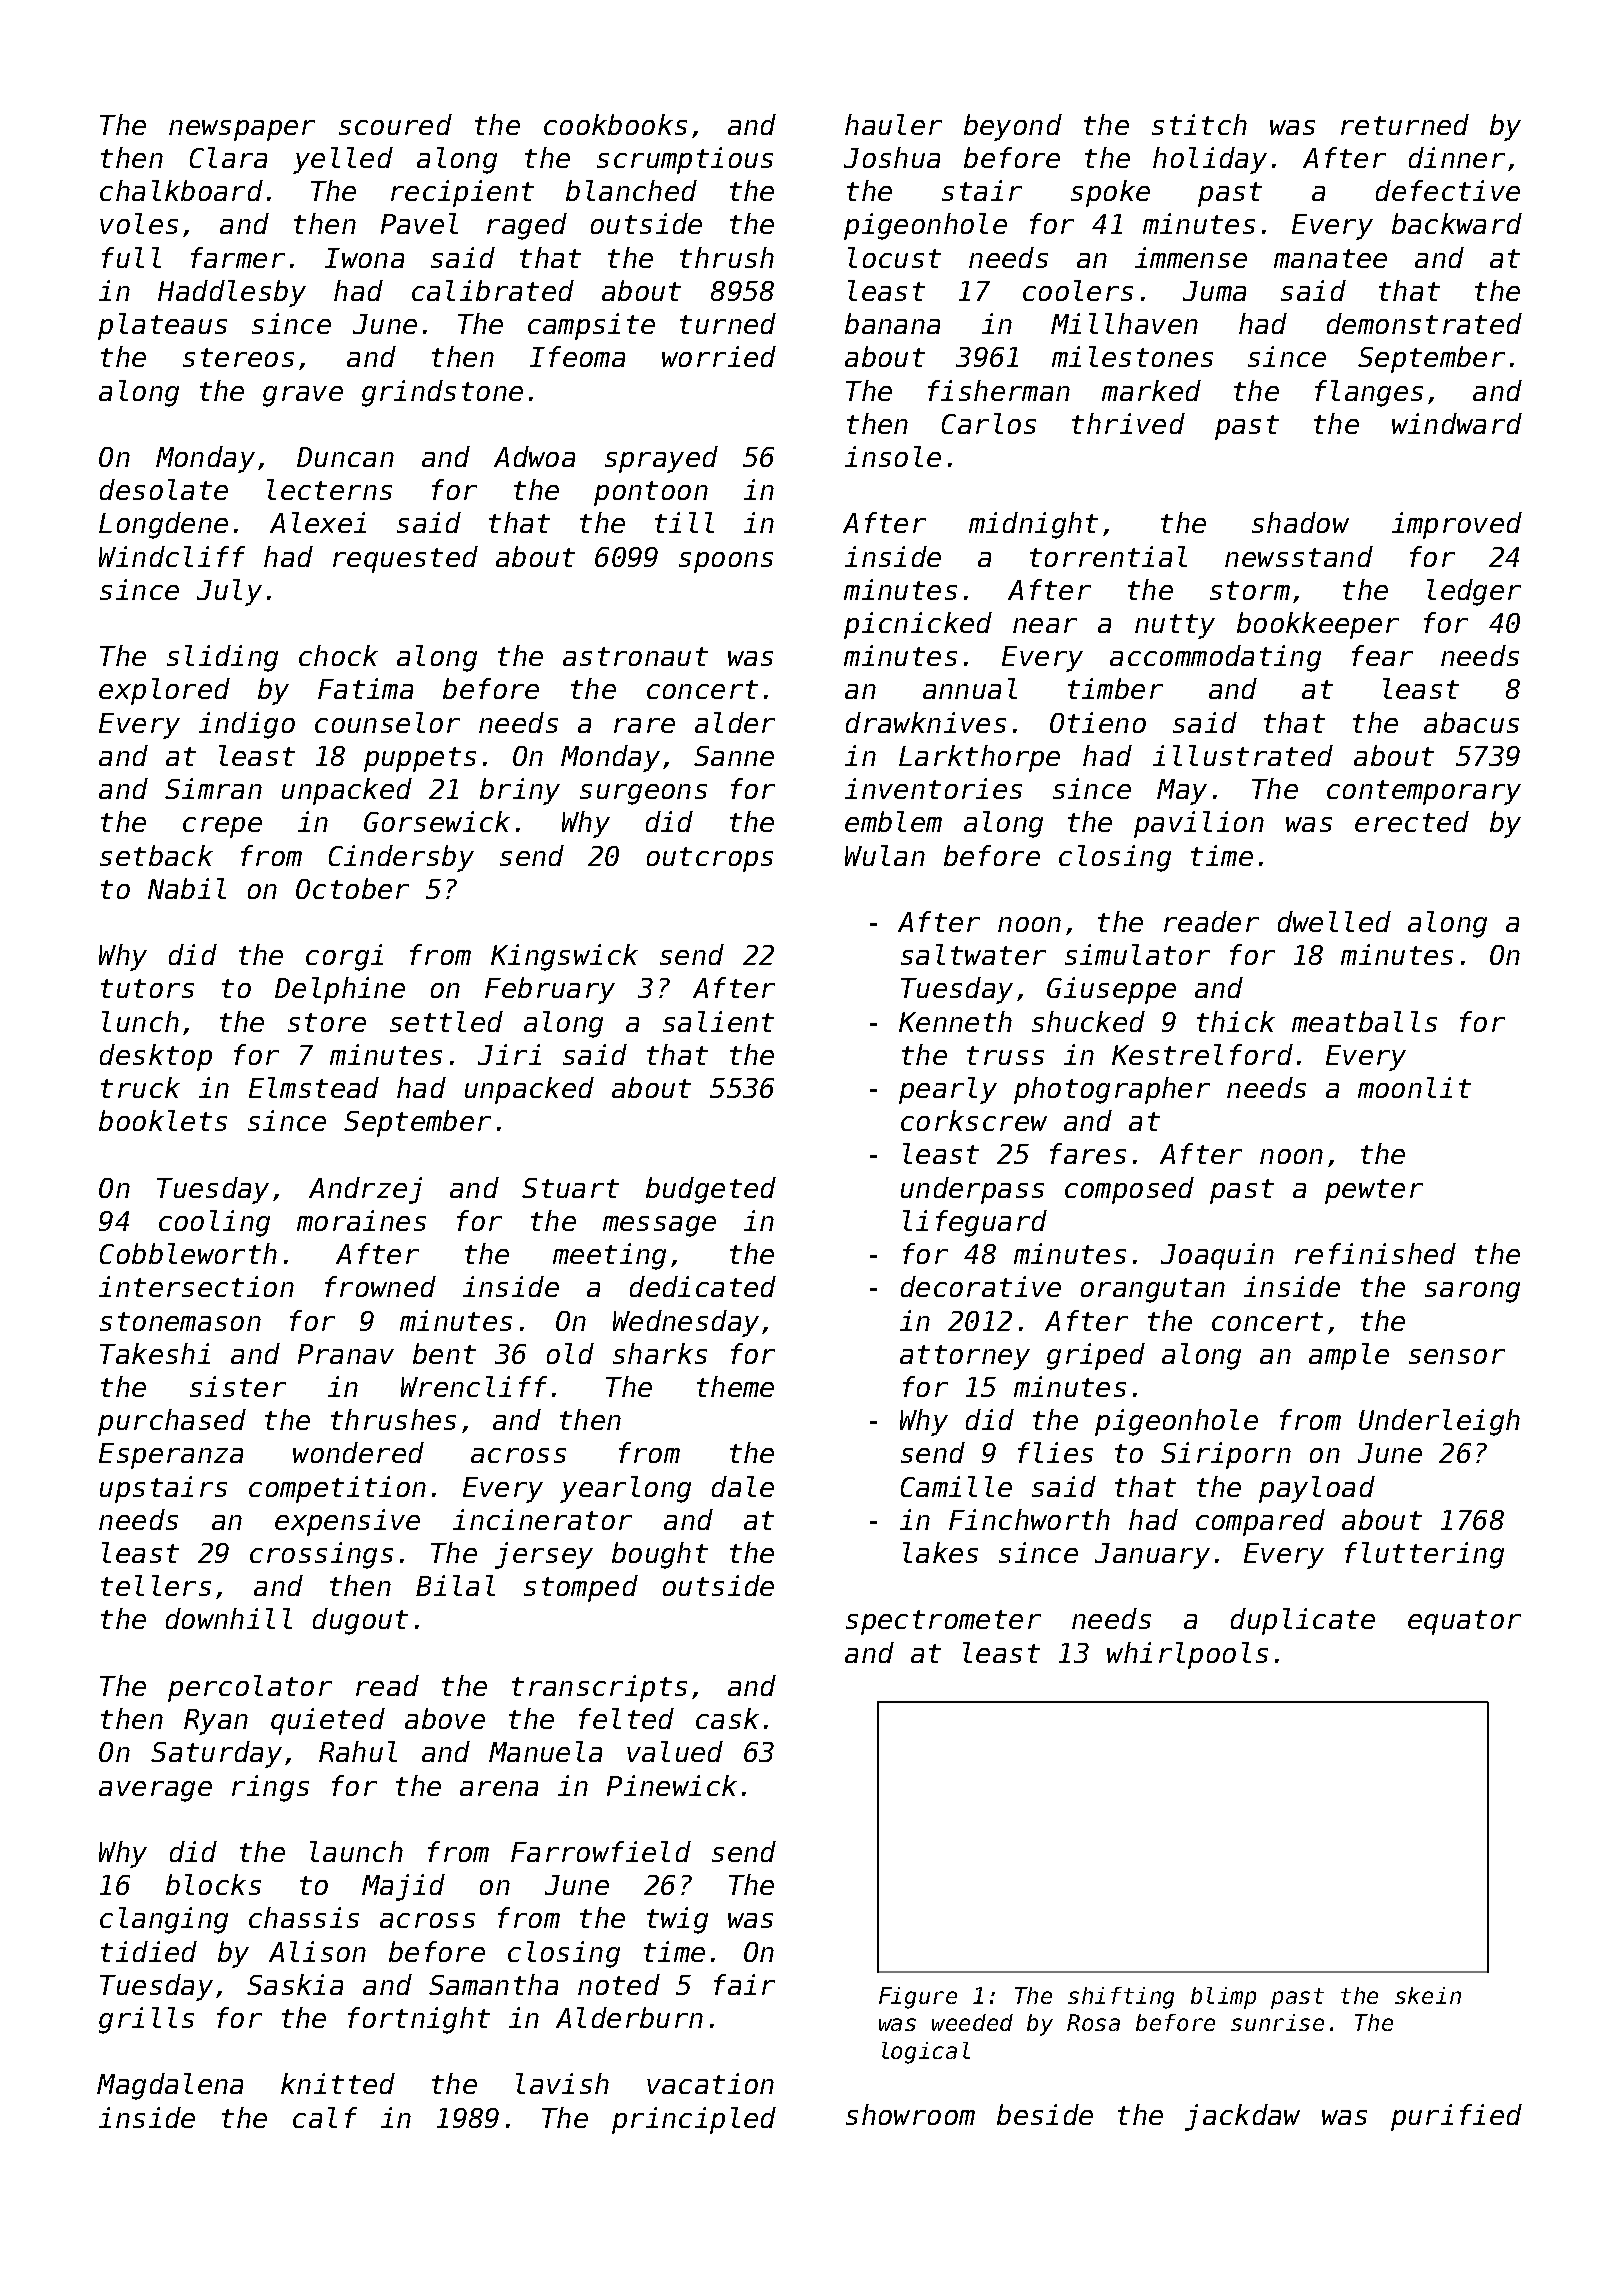  What do you see at coordinates (672, 1785) in the document?
I see `Pinewick` at bounding box center [672, 1785].
